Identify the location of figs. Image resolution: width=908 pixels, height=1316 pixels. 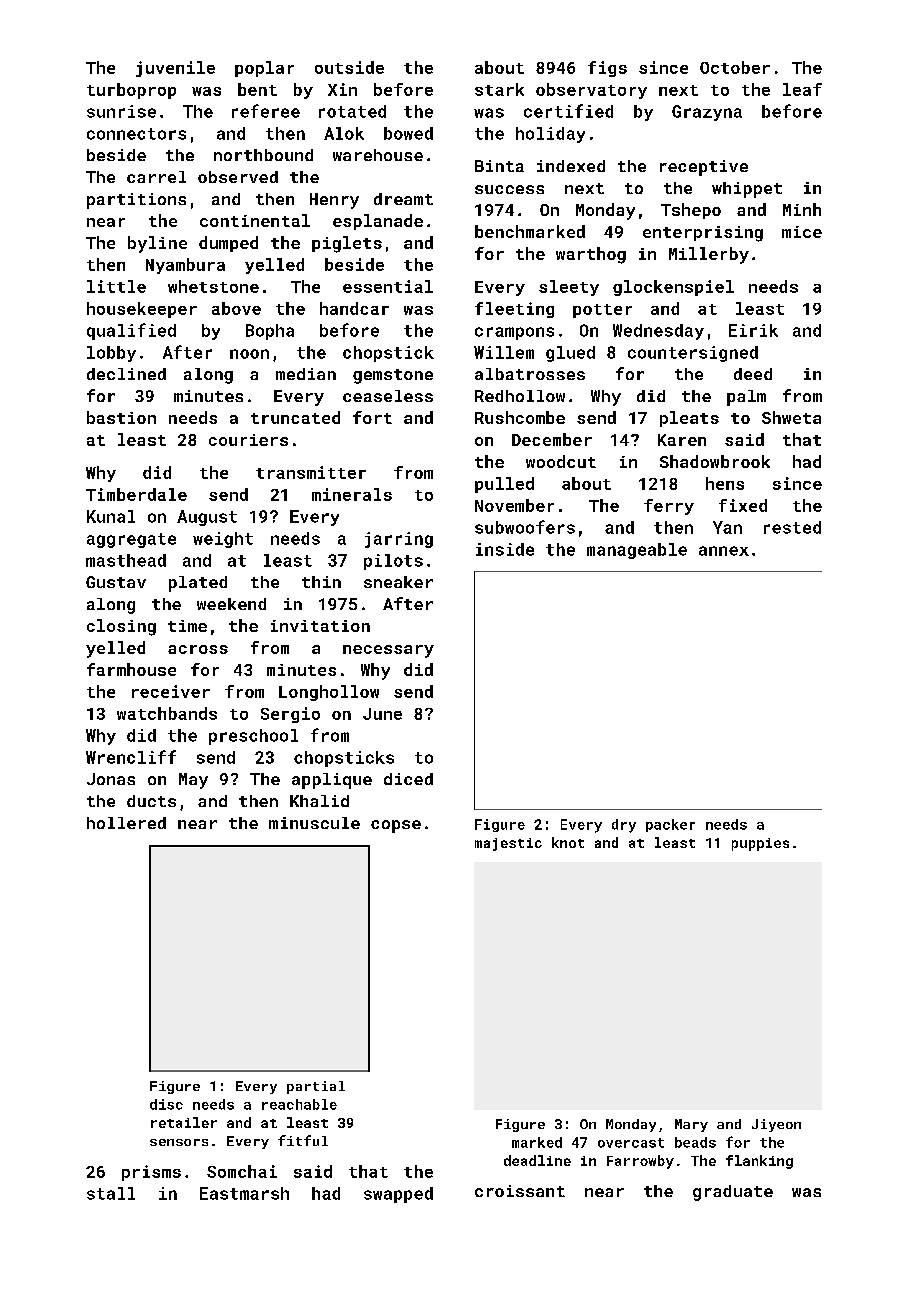
(607, 69).
